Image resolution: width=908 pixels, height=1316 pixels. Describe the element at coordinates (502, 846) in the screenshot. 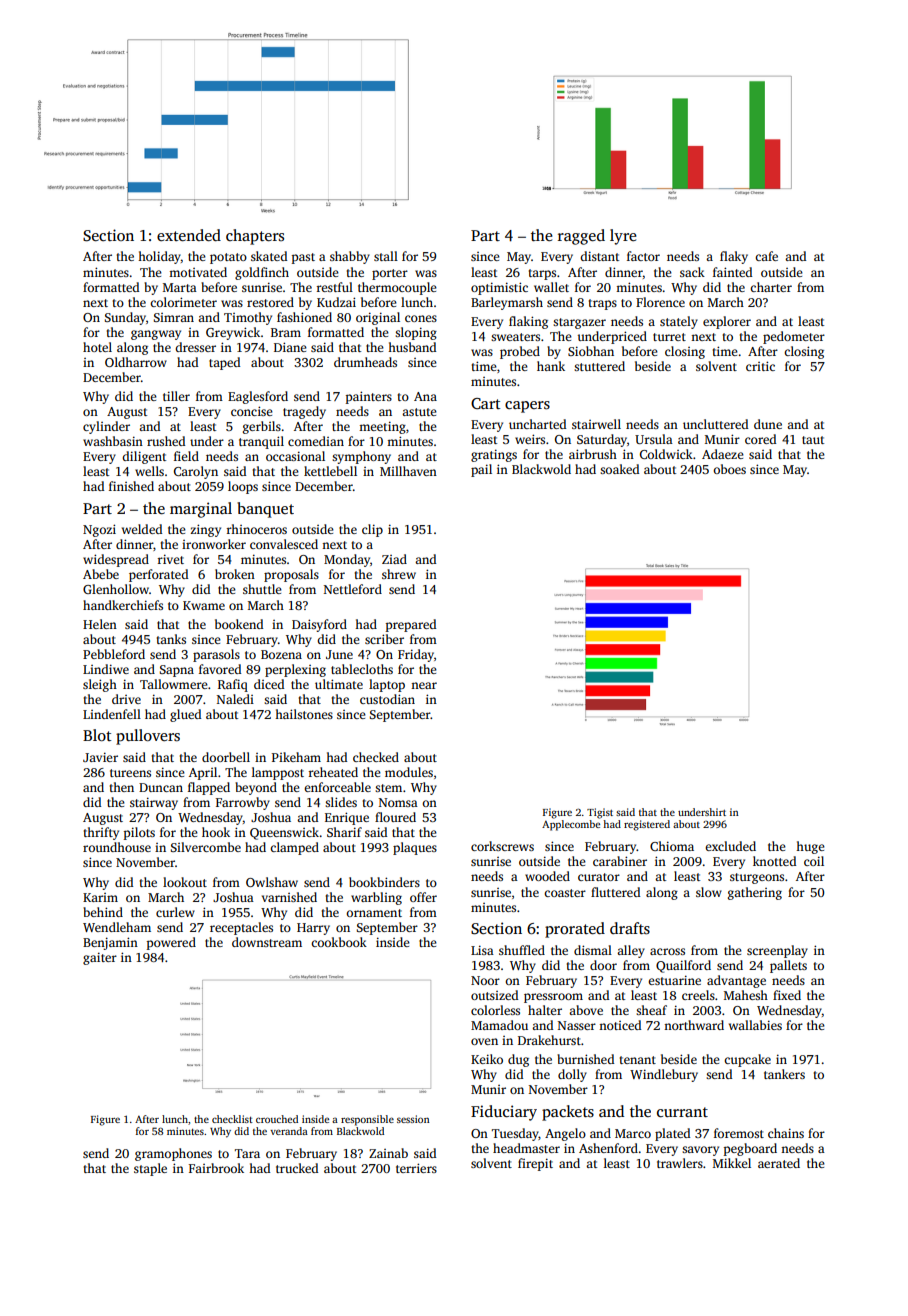

I see `corkscrews` at that location.
